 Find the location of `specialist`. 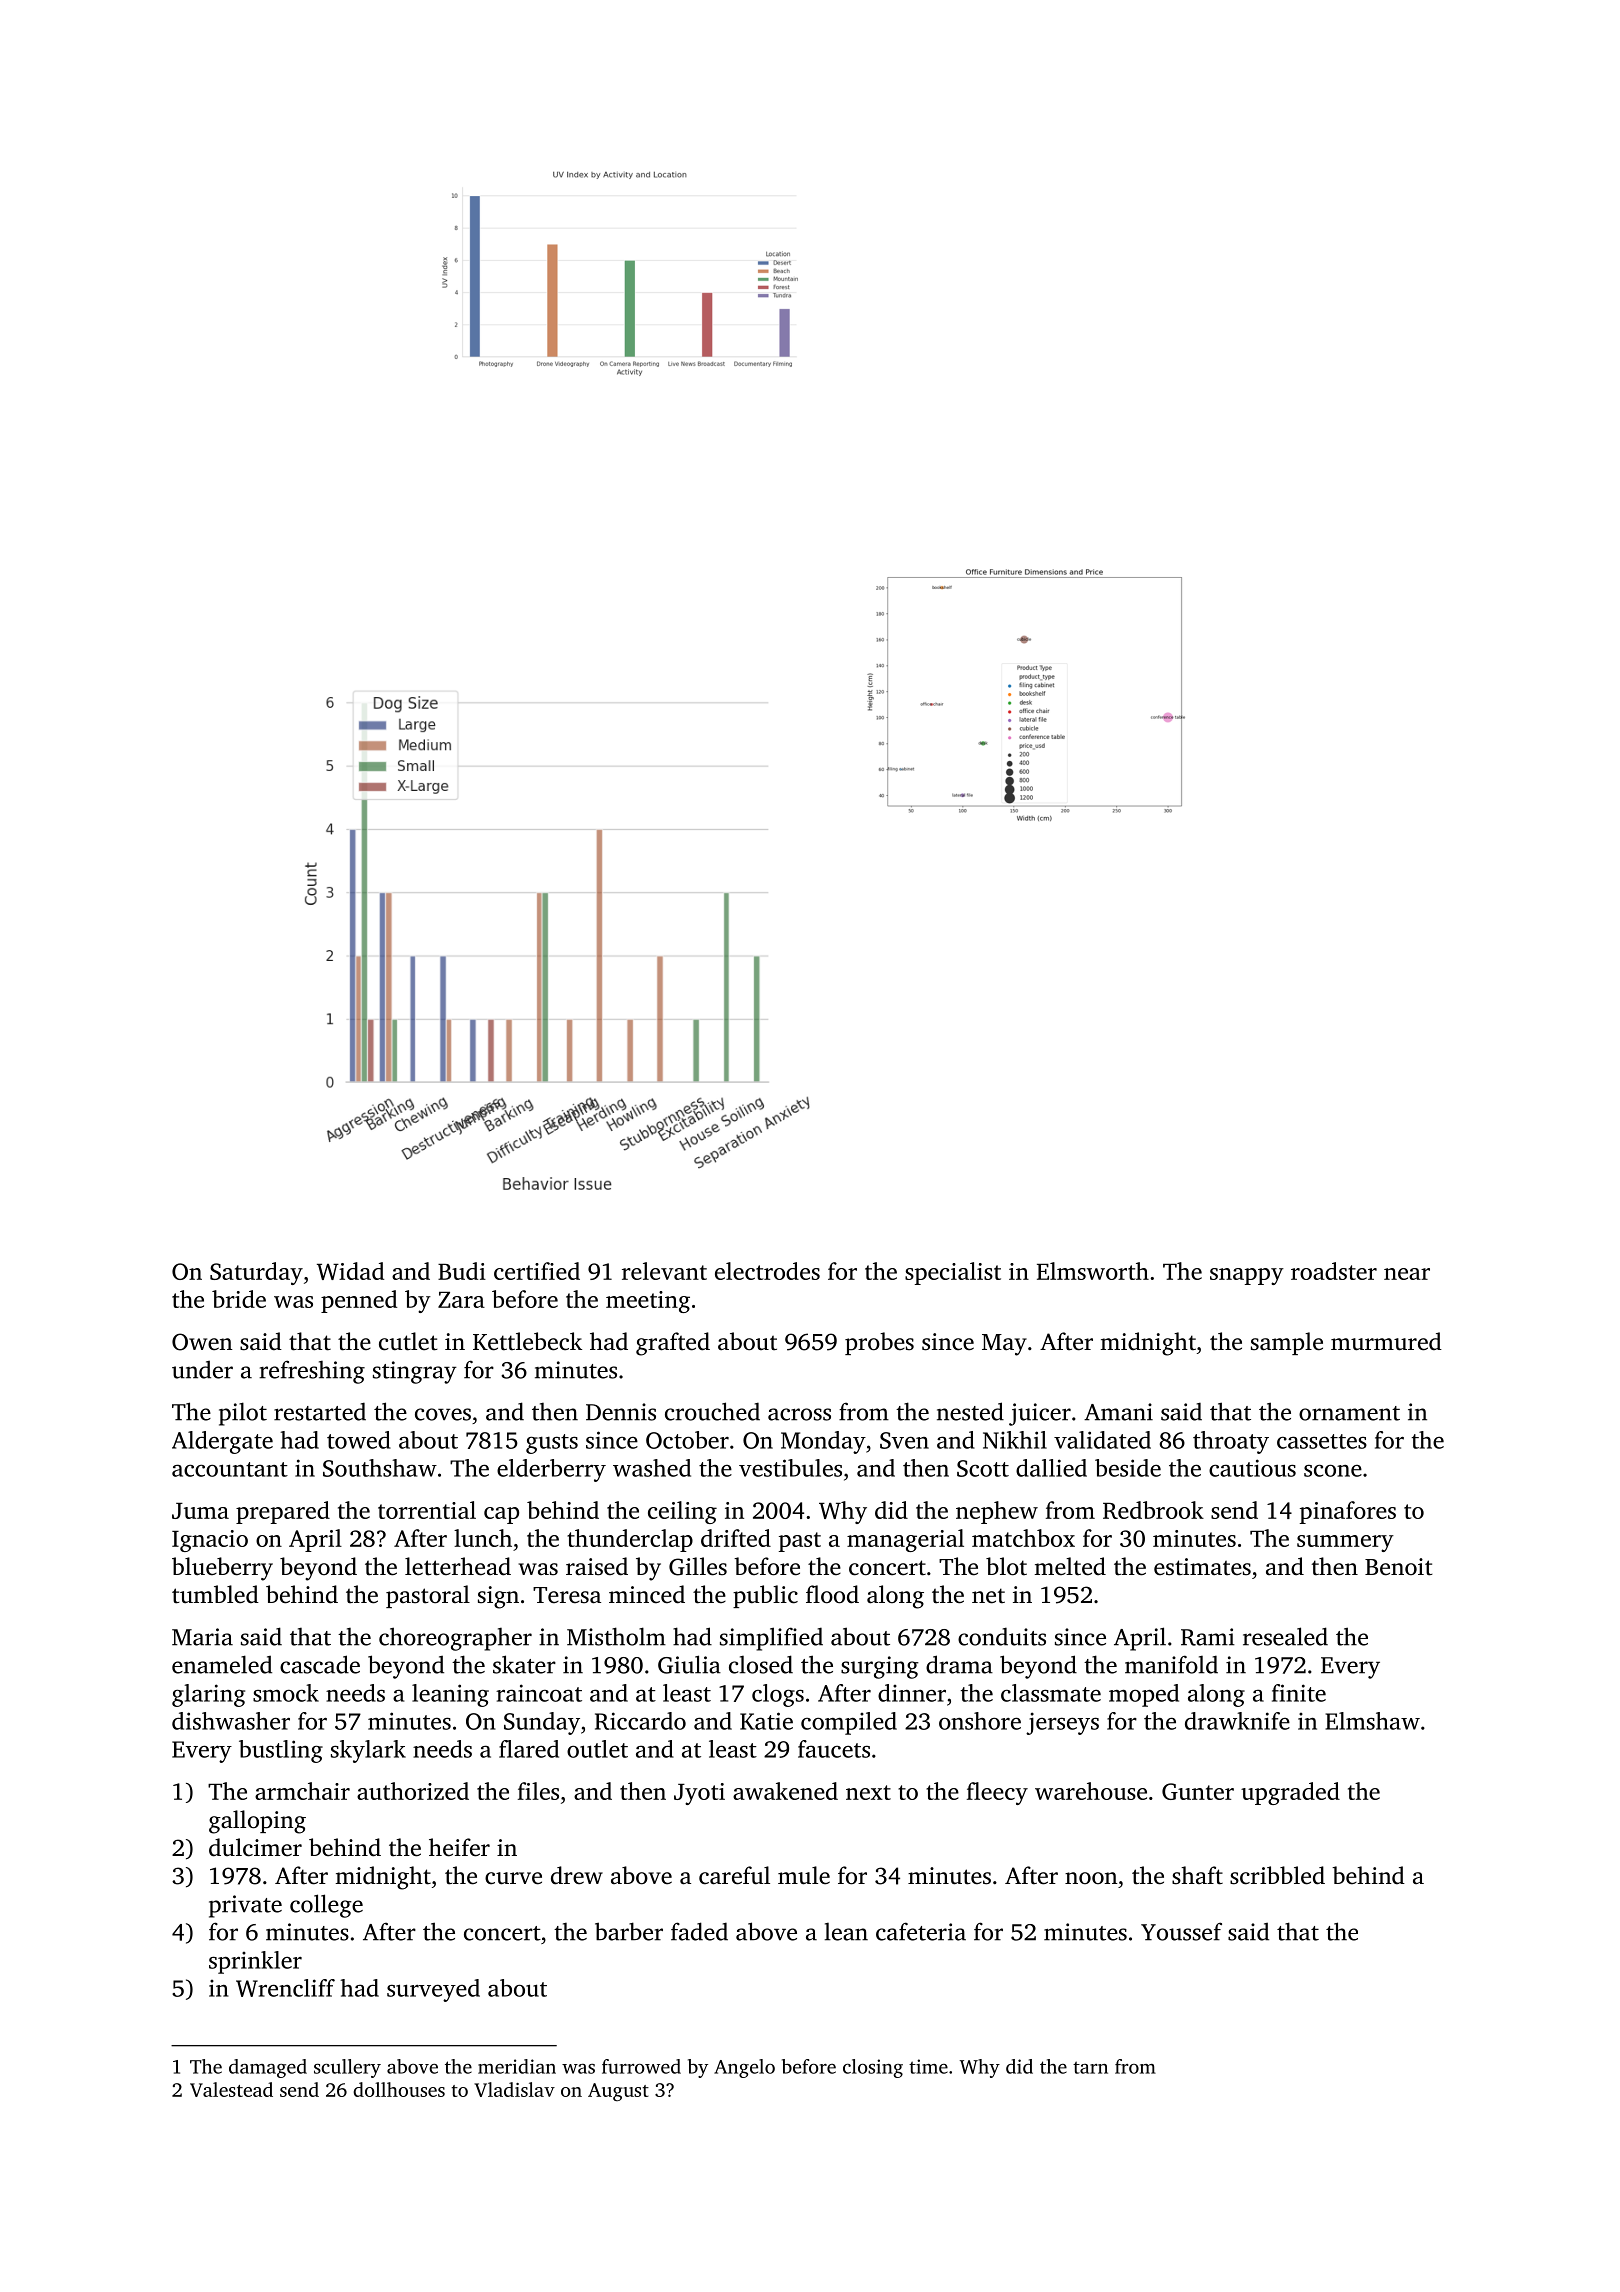

specialist is located at coordinates (953, 1273).
